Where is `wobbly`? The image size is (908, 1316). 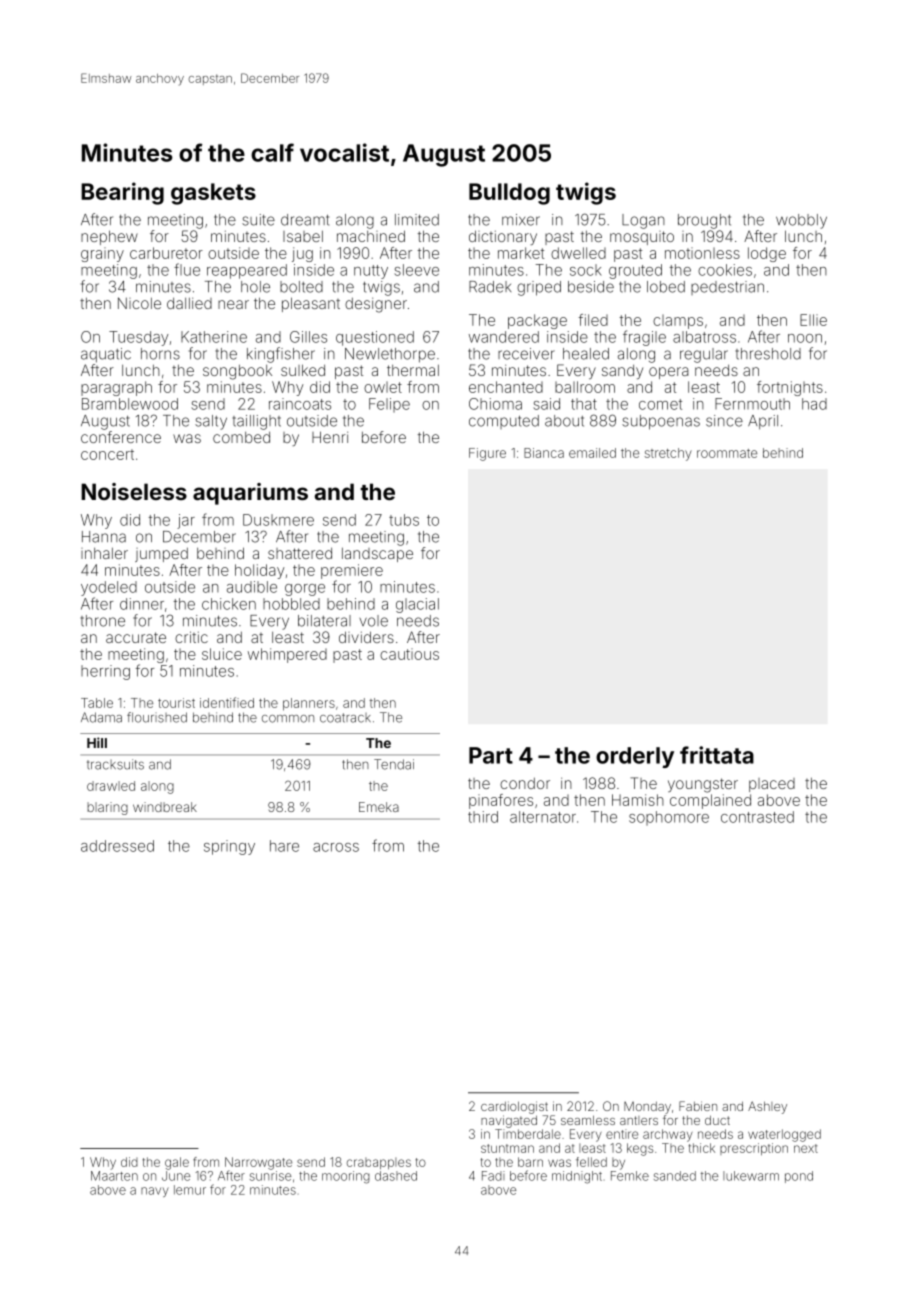 wobbly is located at coordinates (801, 221).
